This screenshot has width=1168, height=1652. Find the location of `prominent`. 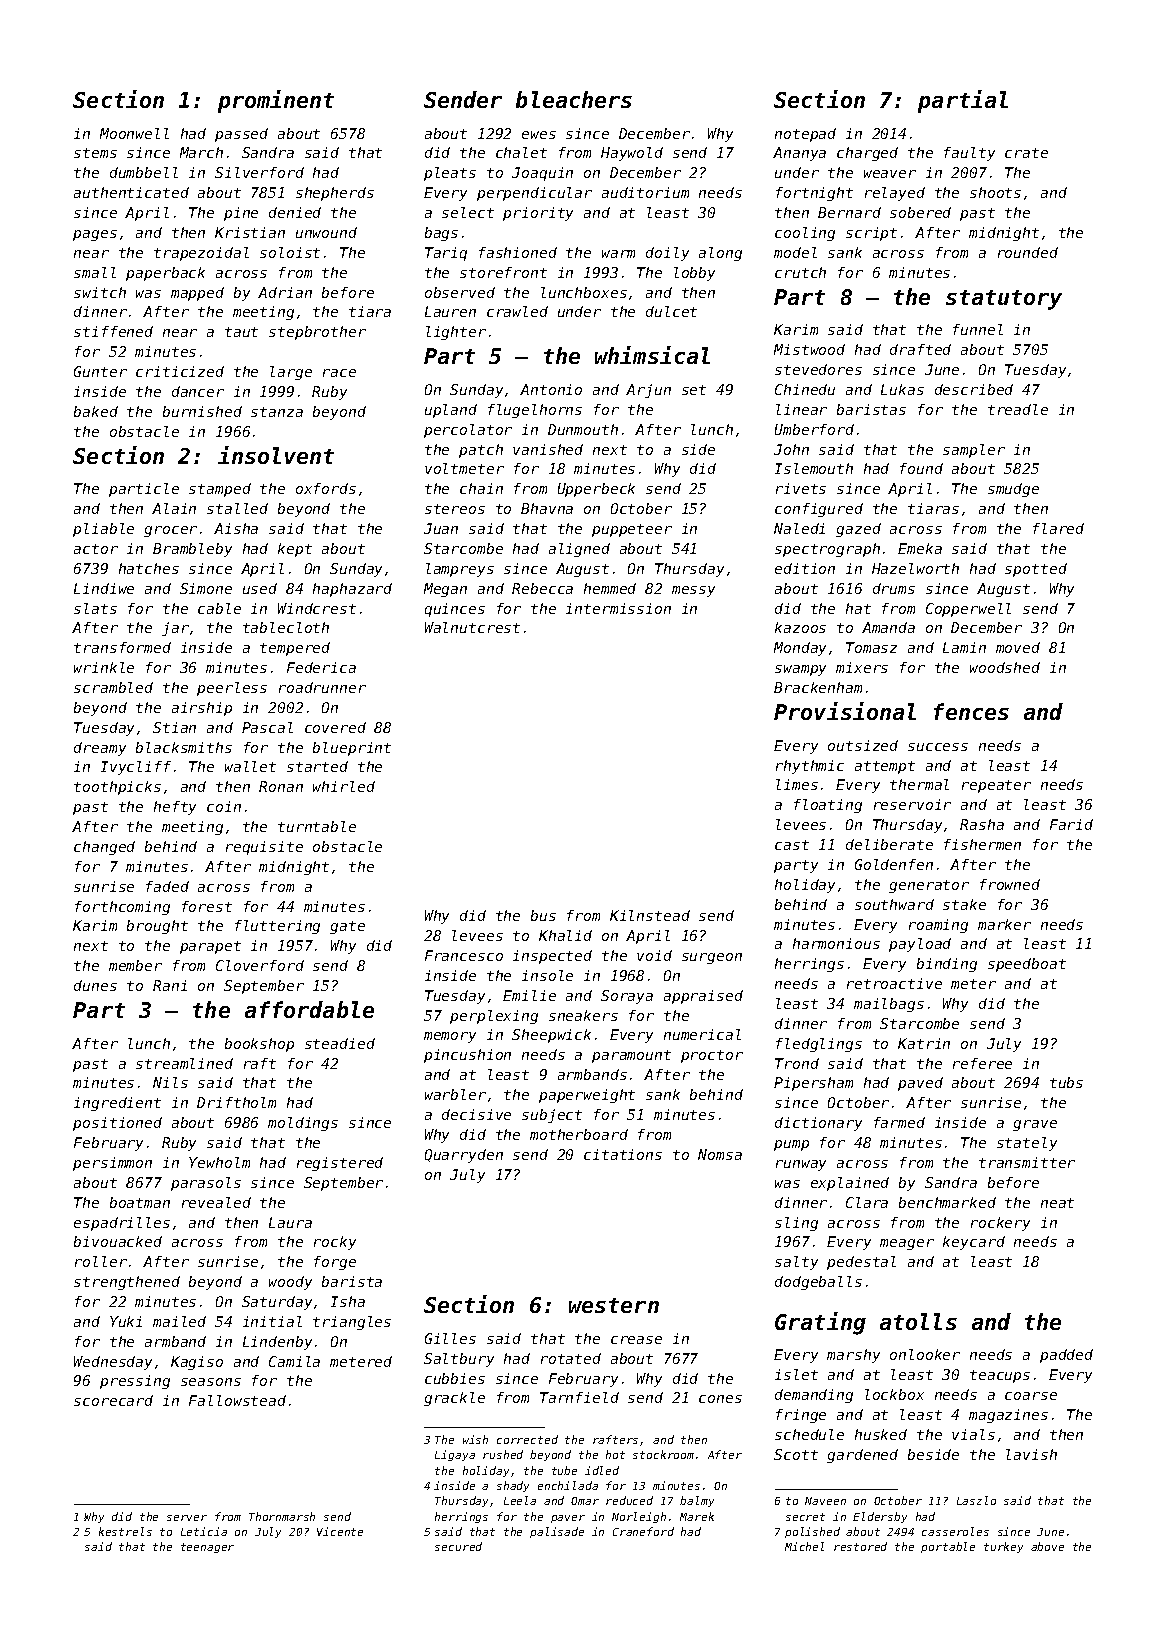

prominent is located at coordinates (276, 101).
